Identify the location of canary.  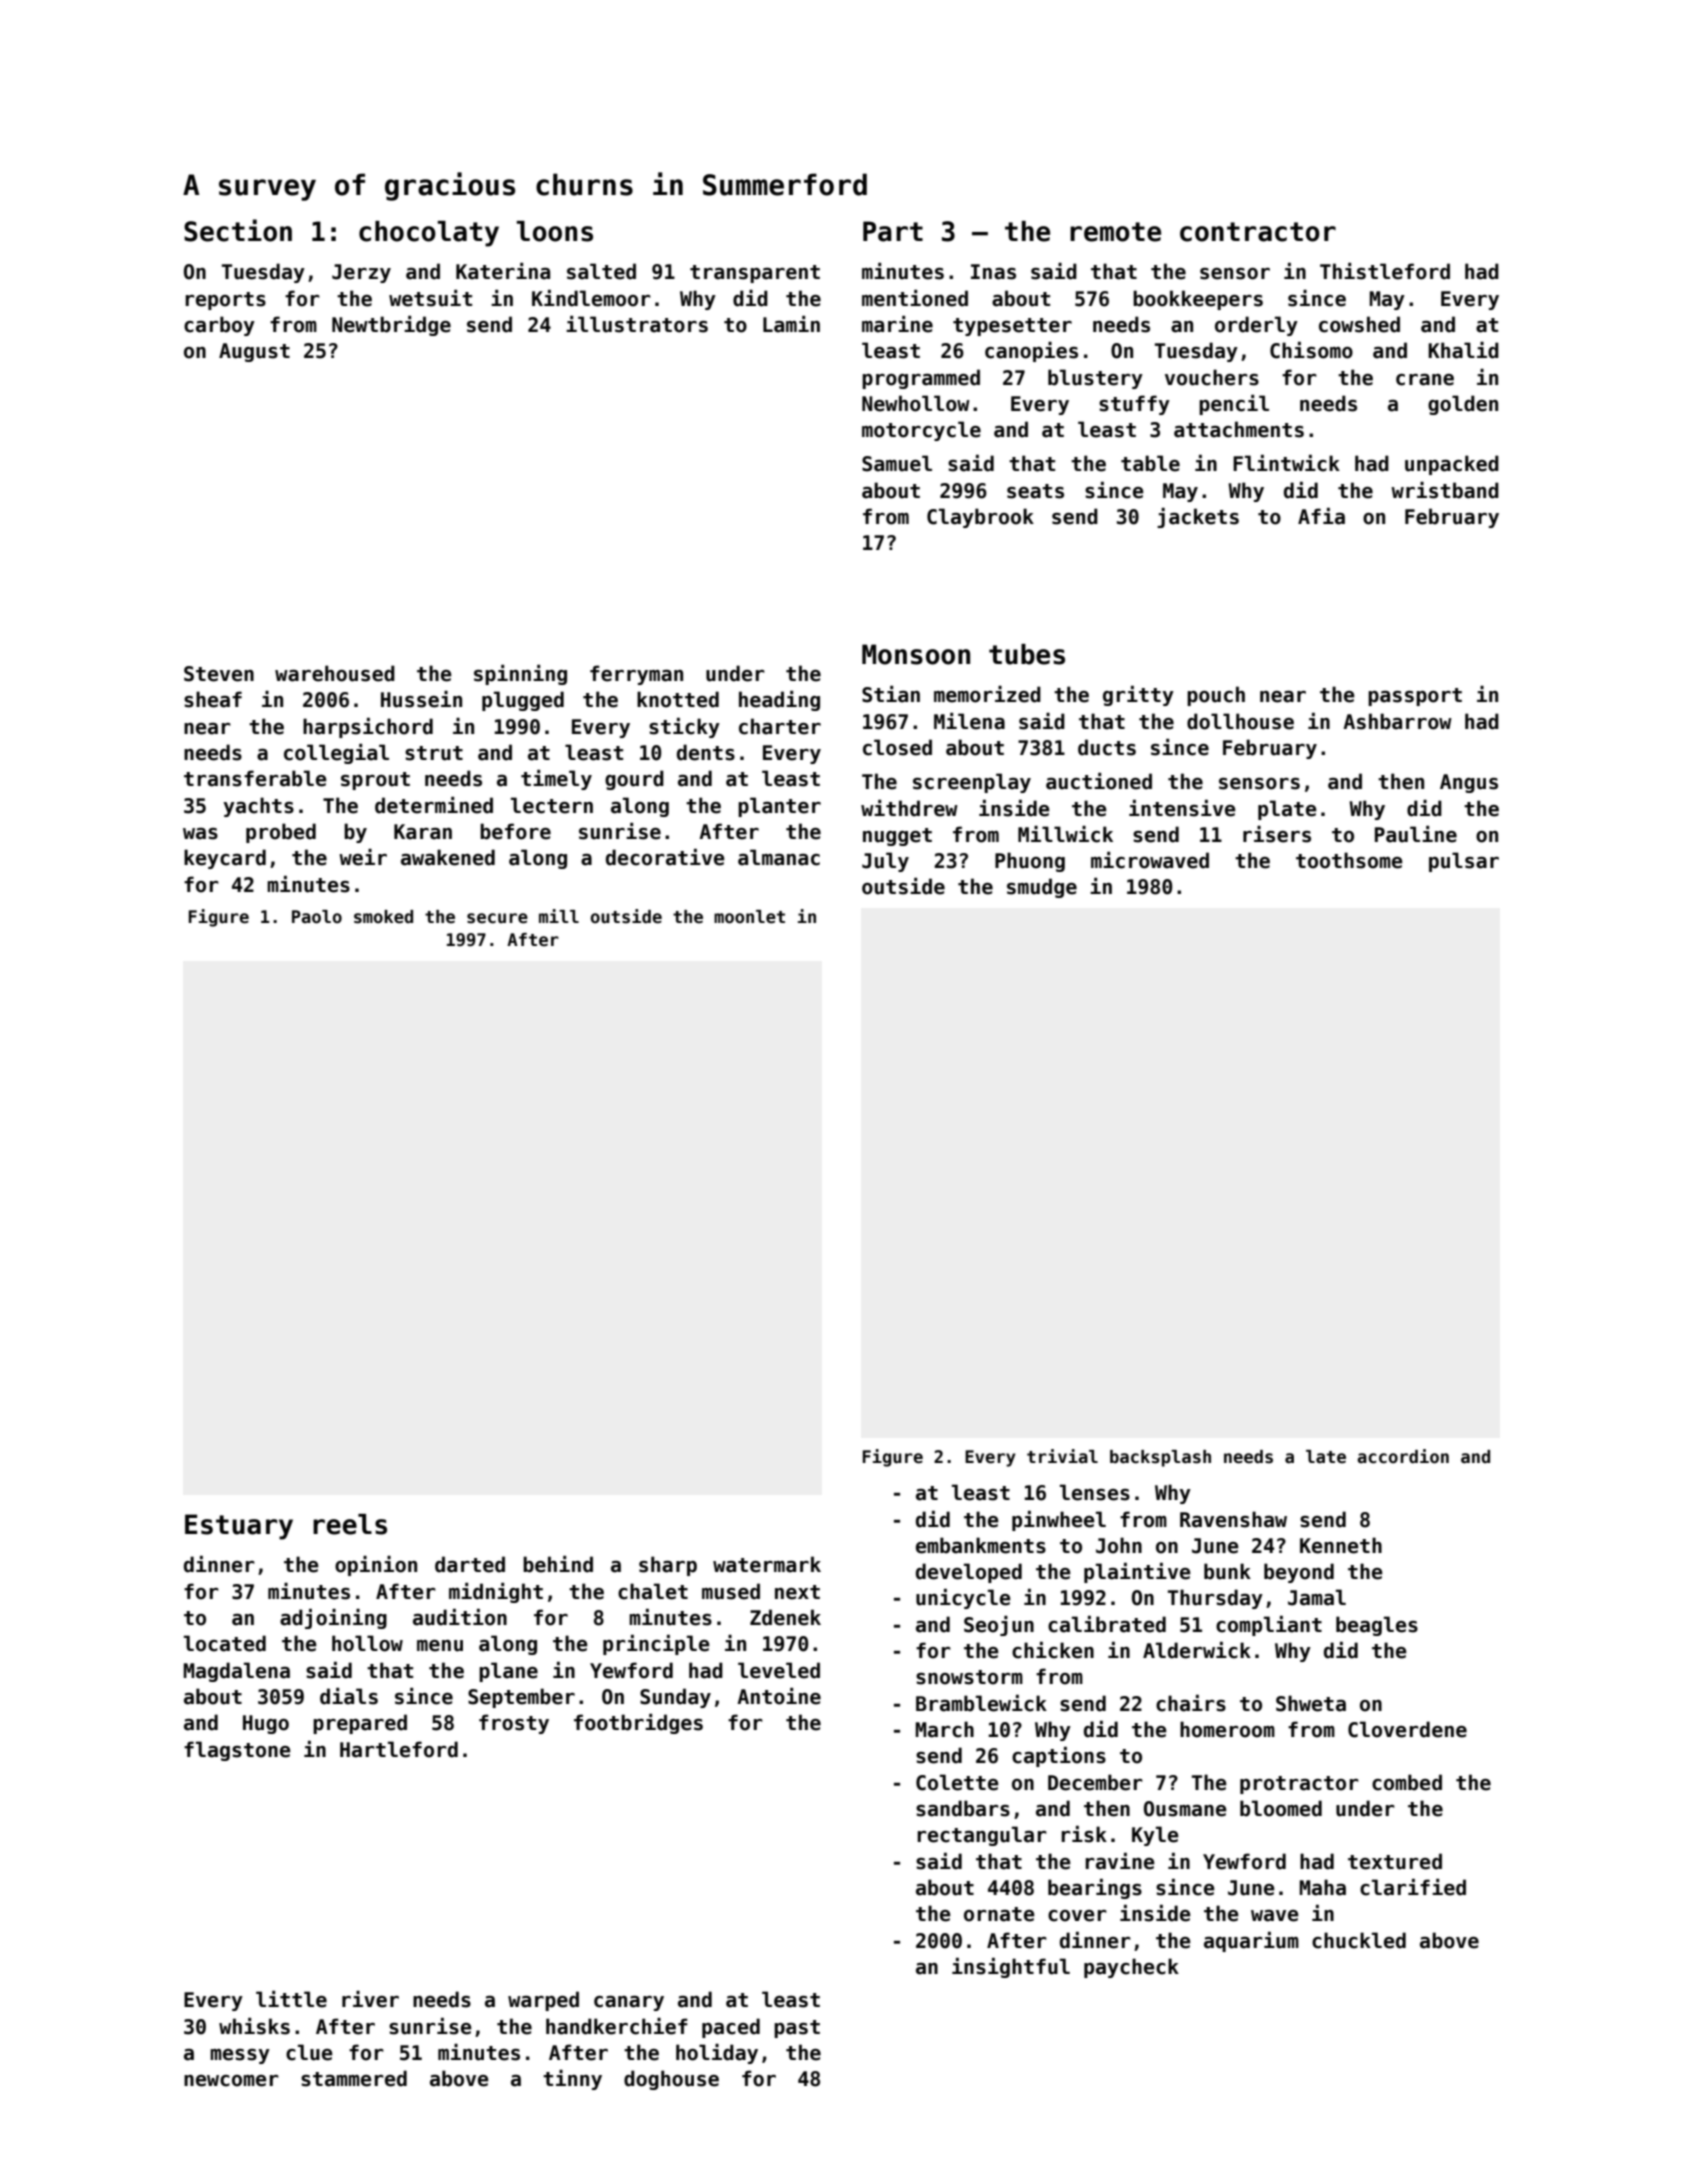
(629, 2003).
